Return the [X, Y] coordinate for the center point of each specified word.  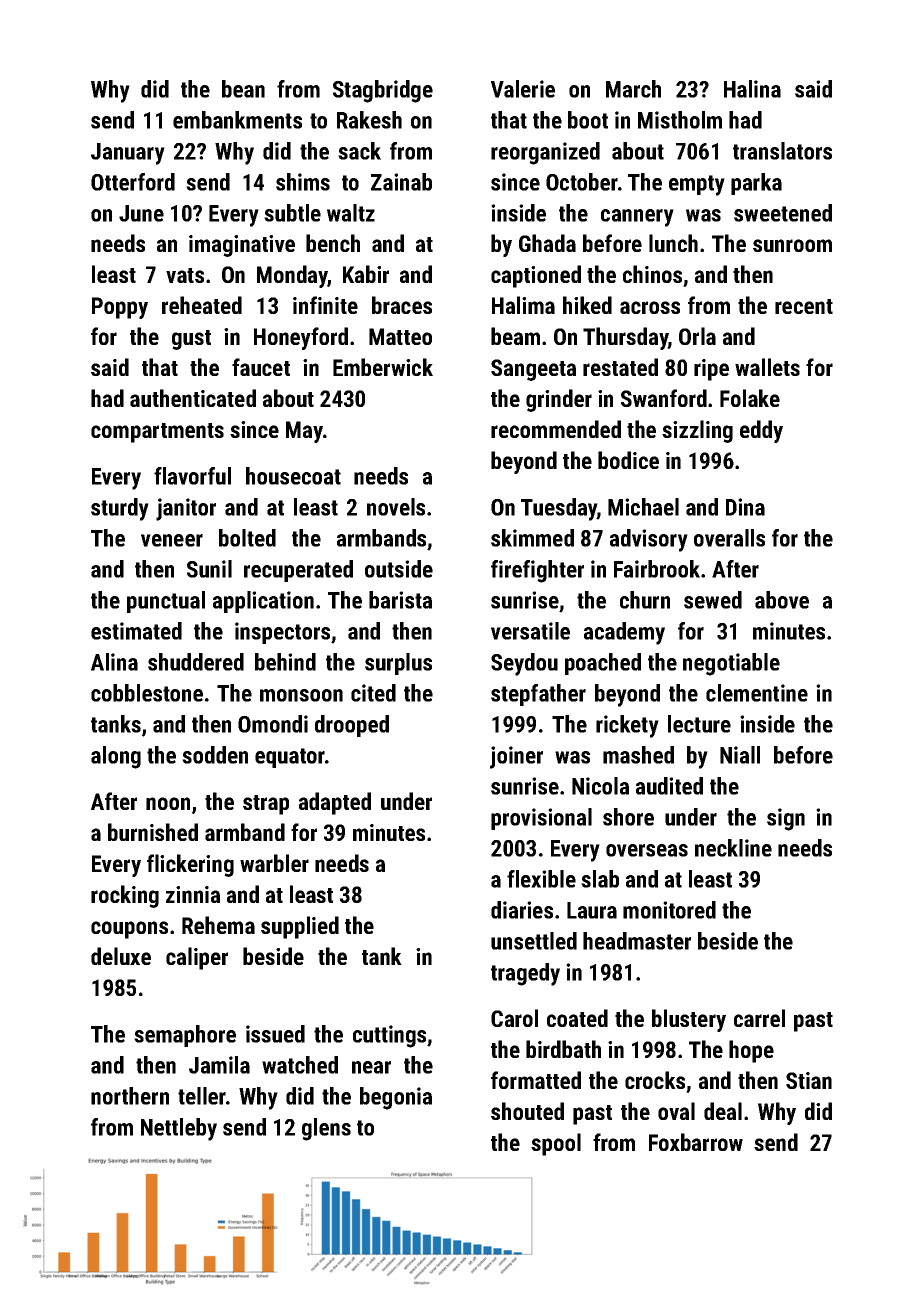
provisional [541, 819]
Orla [697, 336]
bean [243, 89]
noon [168, 803]
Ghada [547, 243]
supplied [300, 927]
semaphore [185, 1036]
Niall [740, 755]
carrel [759, 1018]
